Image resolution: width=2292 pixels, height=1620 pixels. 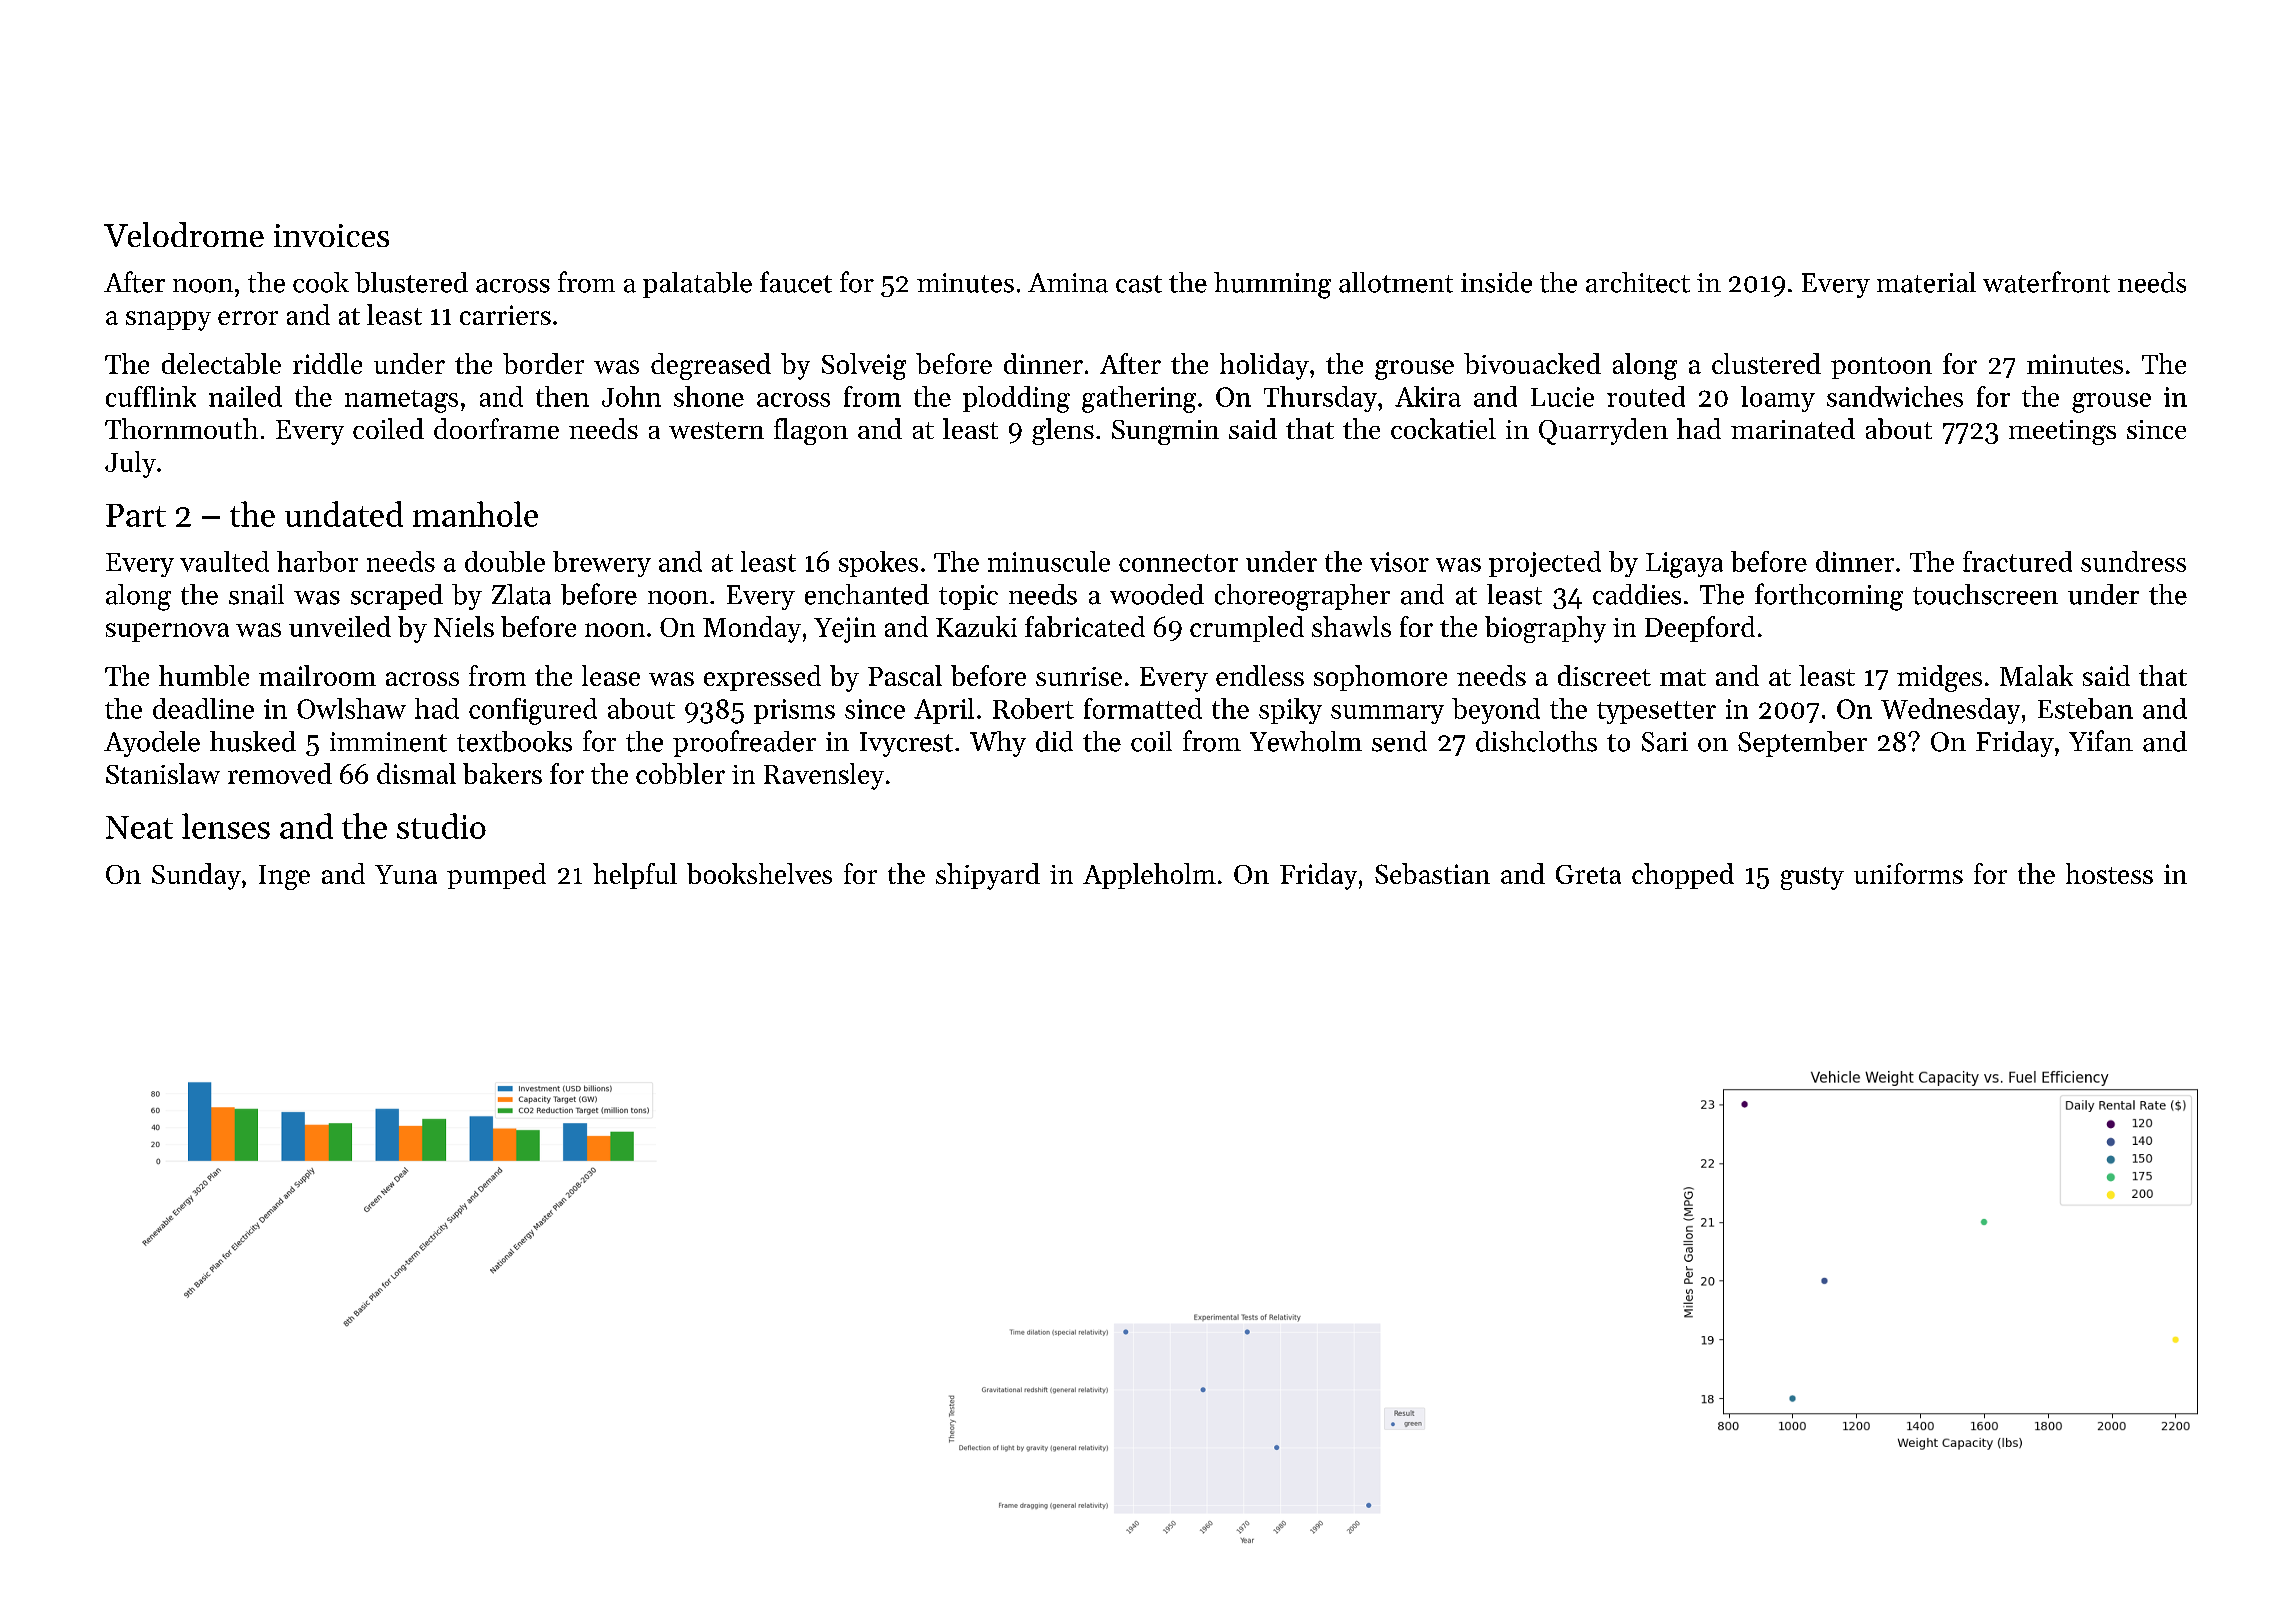 What do you see at coordinates (1432, 873) in the screenshot?
I see `Sebastian` at bounding box center [1432, 873].
